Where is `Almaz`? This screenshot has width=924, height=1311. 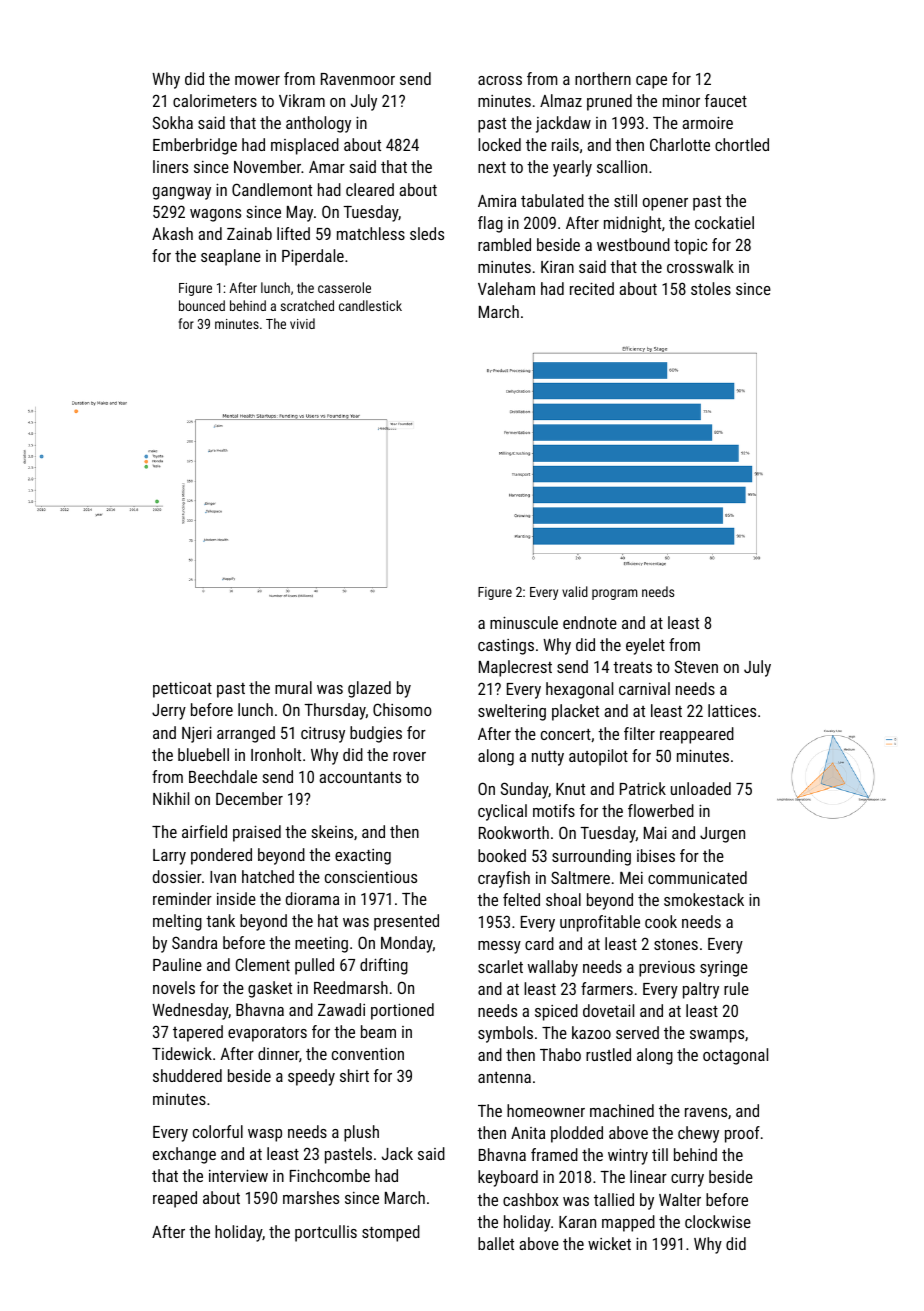 Almaz is located at coordinates (561, 100).
